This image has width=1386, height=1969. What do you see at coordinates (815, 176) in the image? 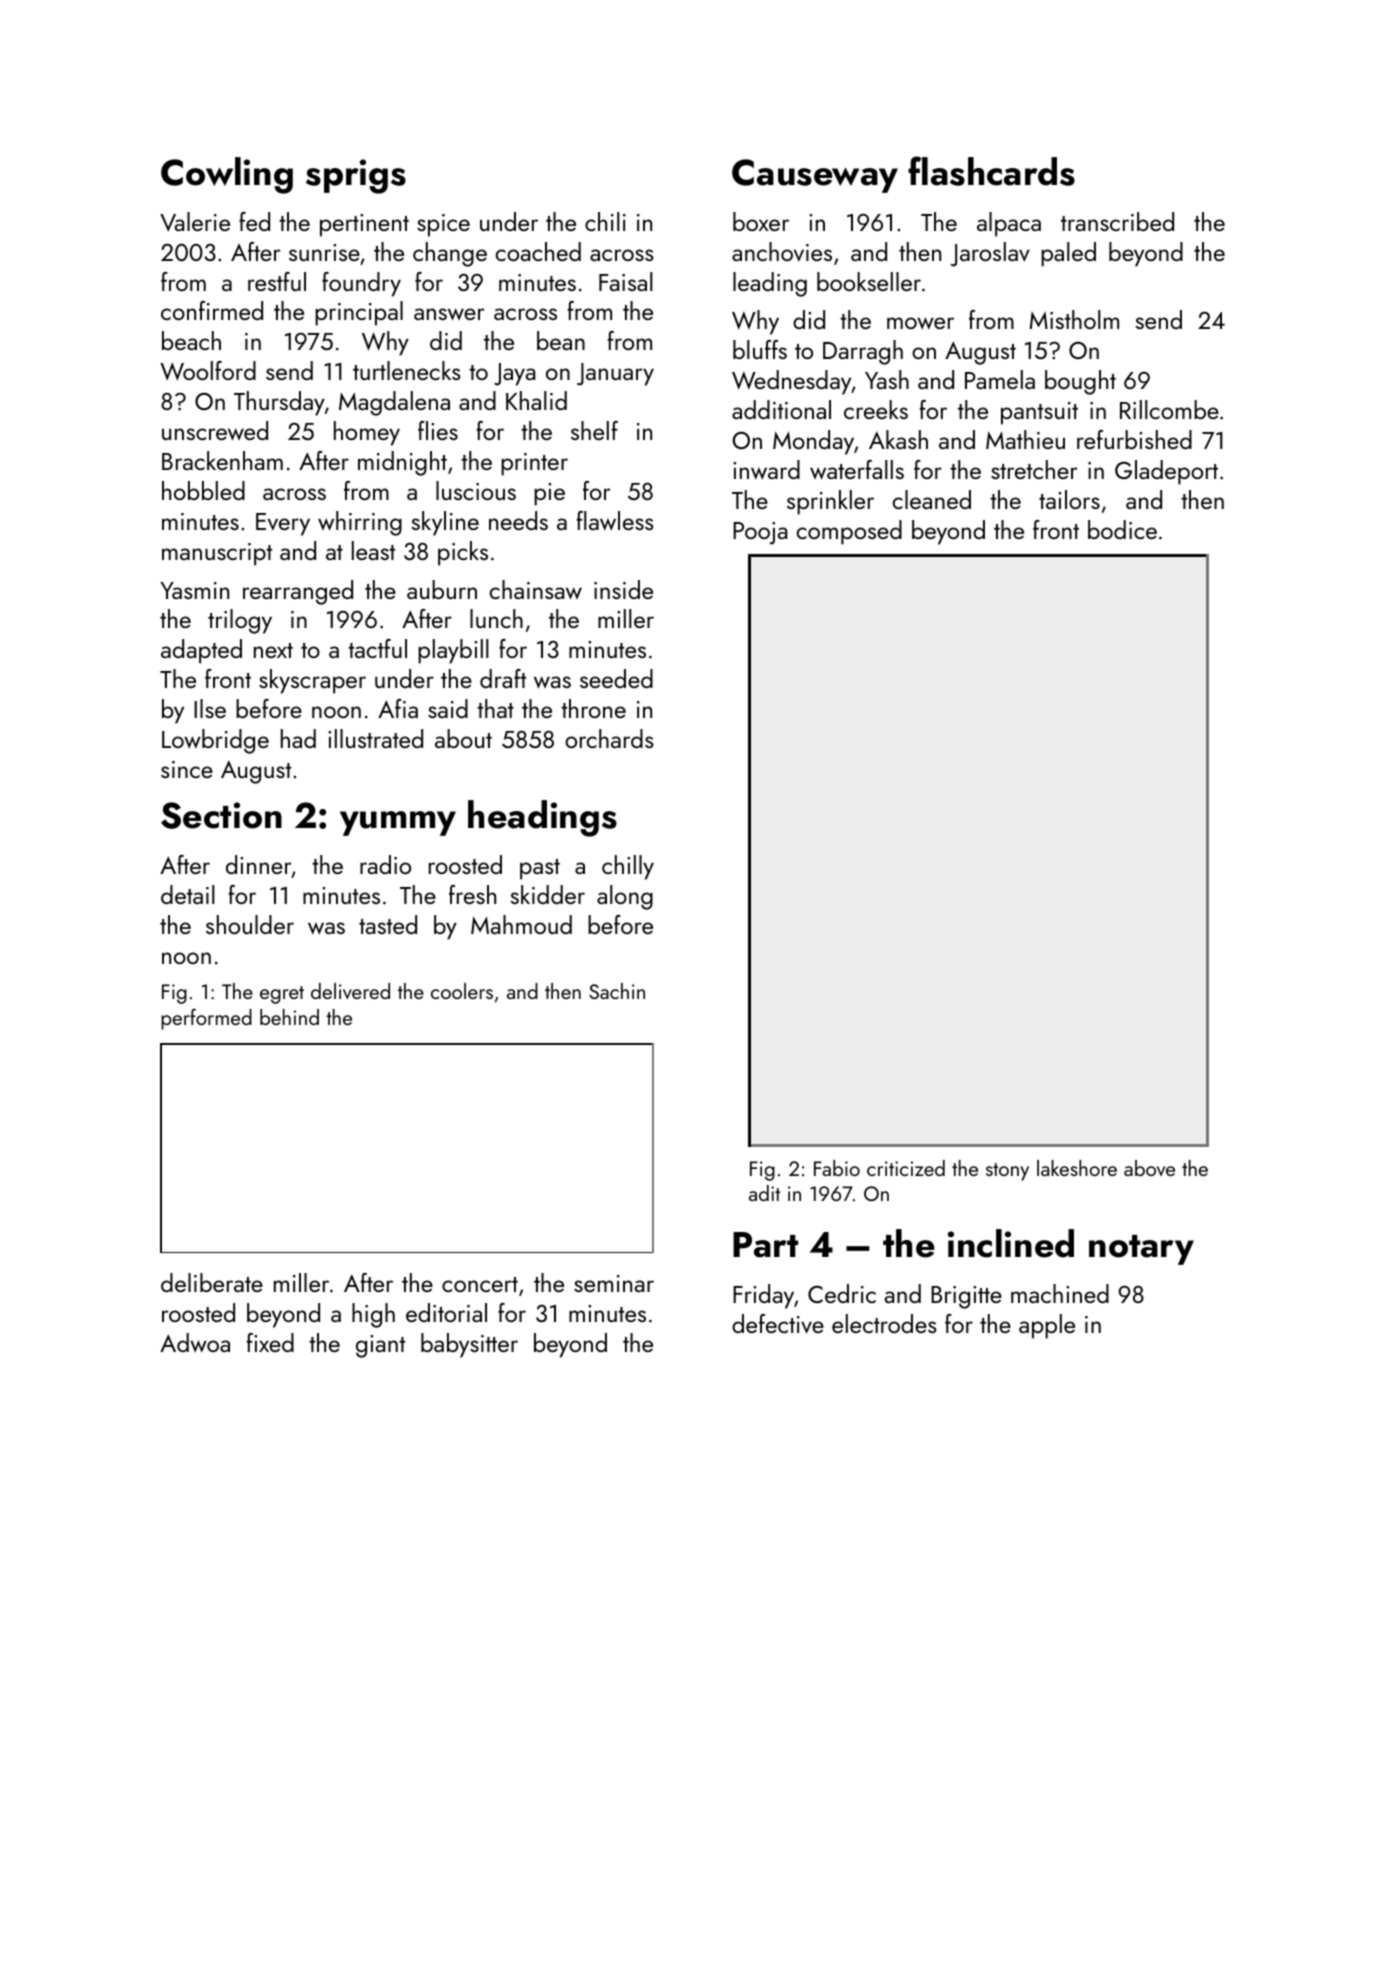
I see `Causeway` at bounding box center [815, 176].
